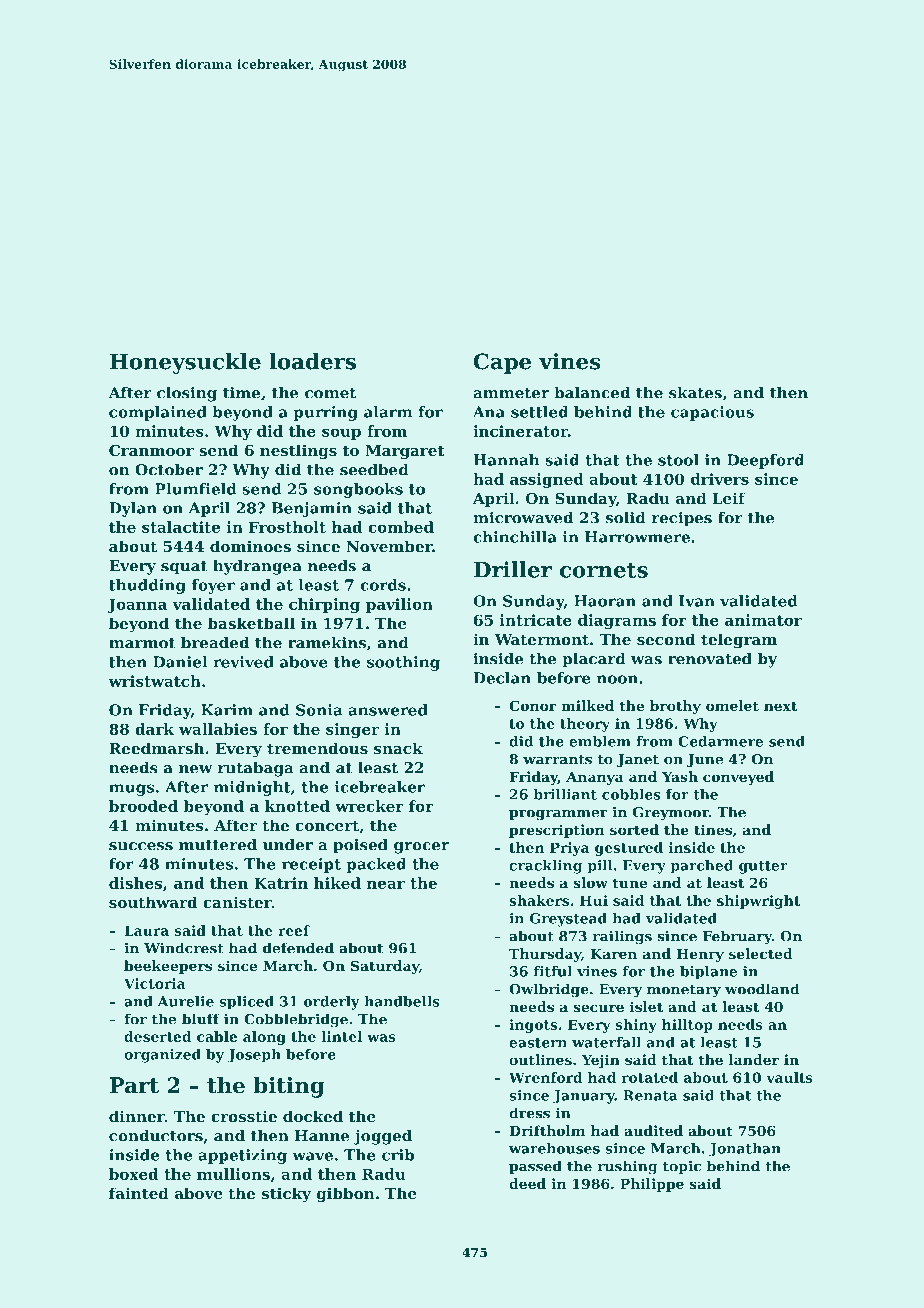  Describe the element at coordinates (374, 469) in the document. I see `seedbed` at that location.
